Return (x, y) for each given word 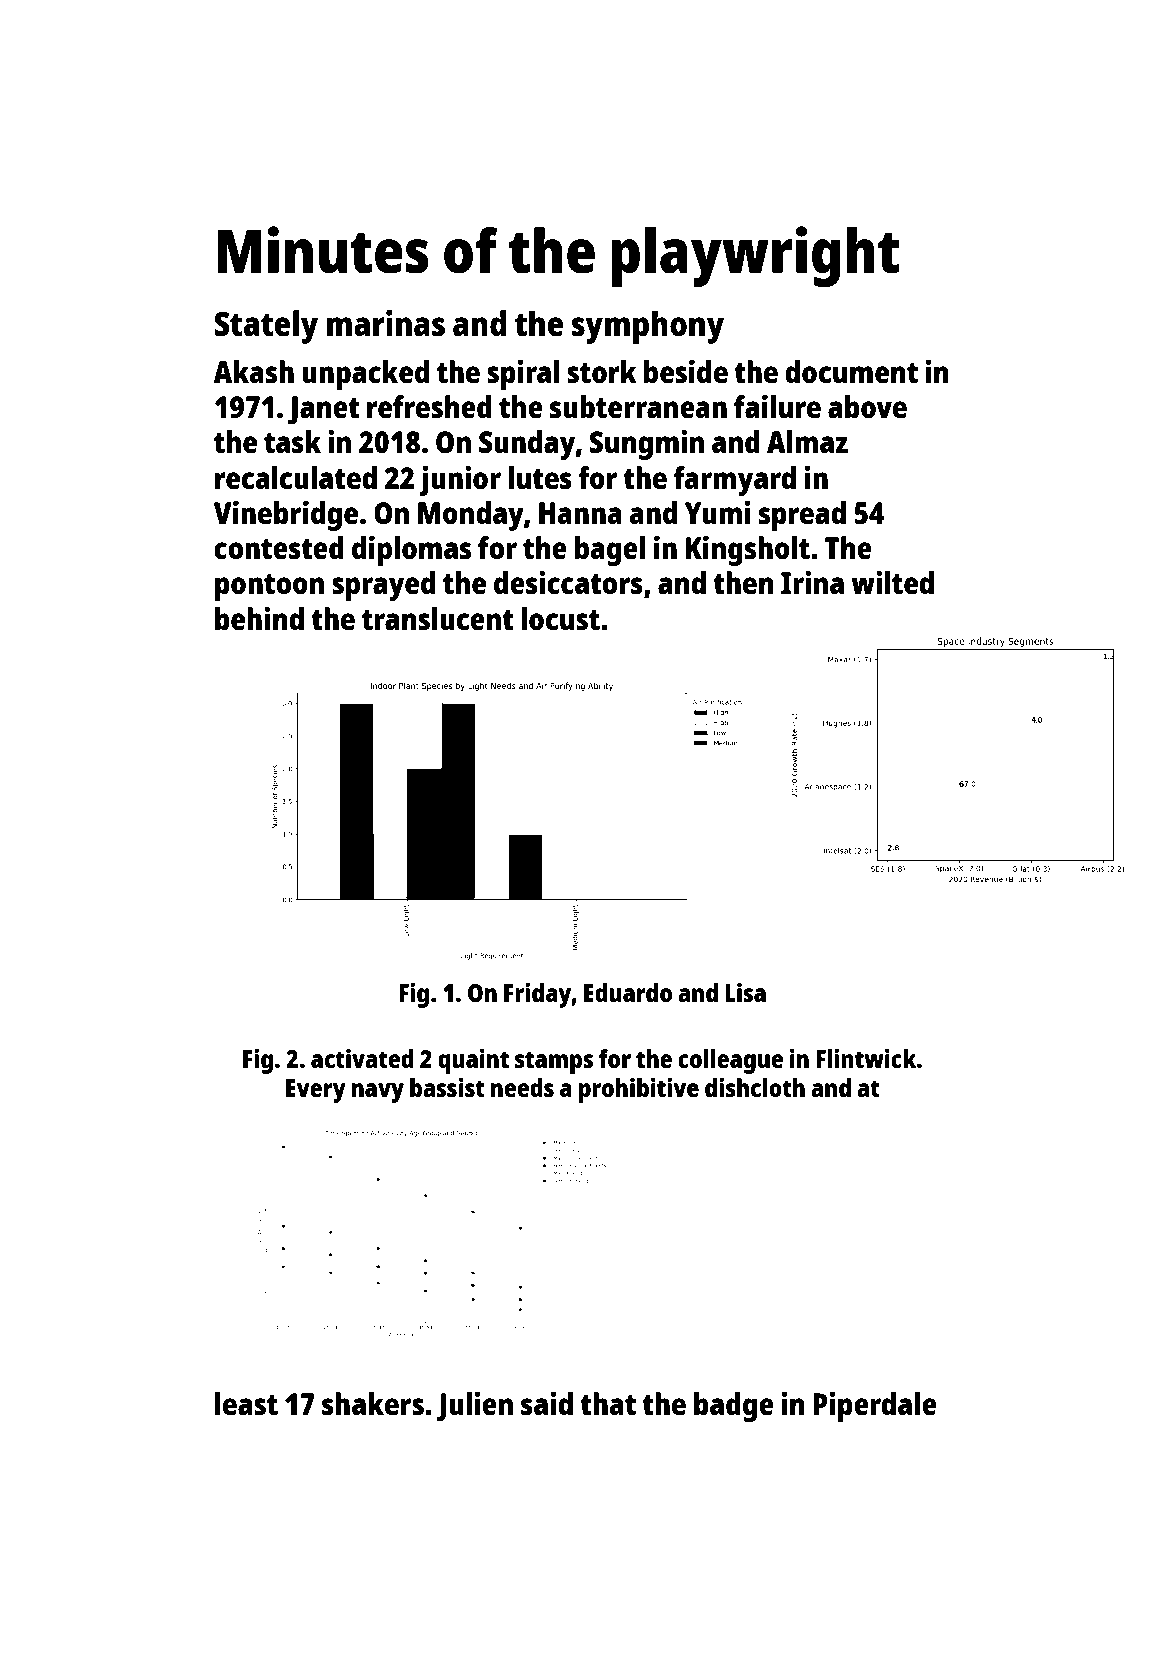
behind (259, 618)
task (292, 442)
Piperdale (875, 1406)
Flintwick (866, 1058)
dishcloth (755, 1087)
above (867, 407)
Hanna (580, 513)
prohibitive (639, 1090)
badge (734, 1407)
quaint (473, 1061)
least (246, 1404)
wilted (892, 582)
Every (316, 1091)
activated (362, 1058)
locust (560, 619)
